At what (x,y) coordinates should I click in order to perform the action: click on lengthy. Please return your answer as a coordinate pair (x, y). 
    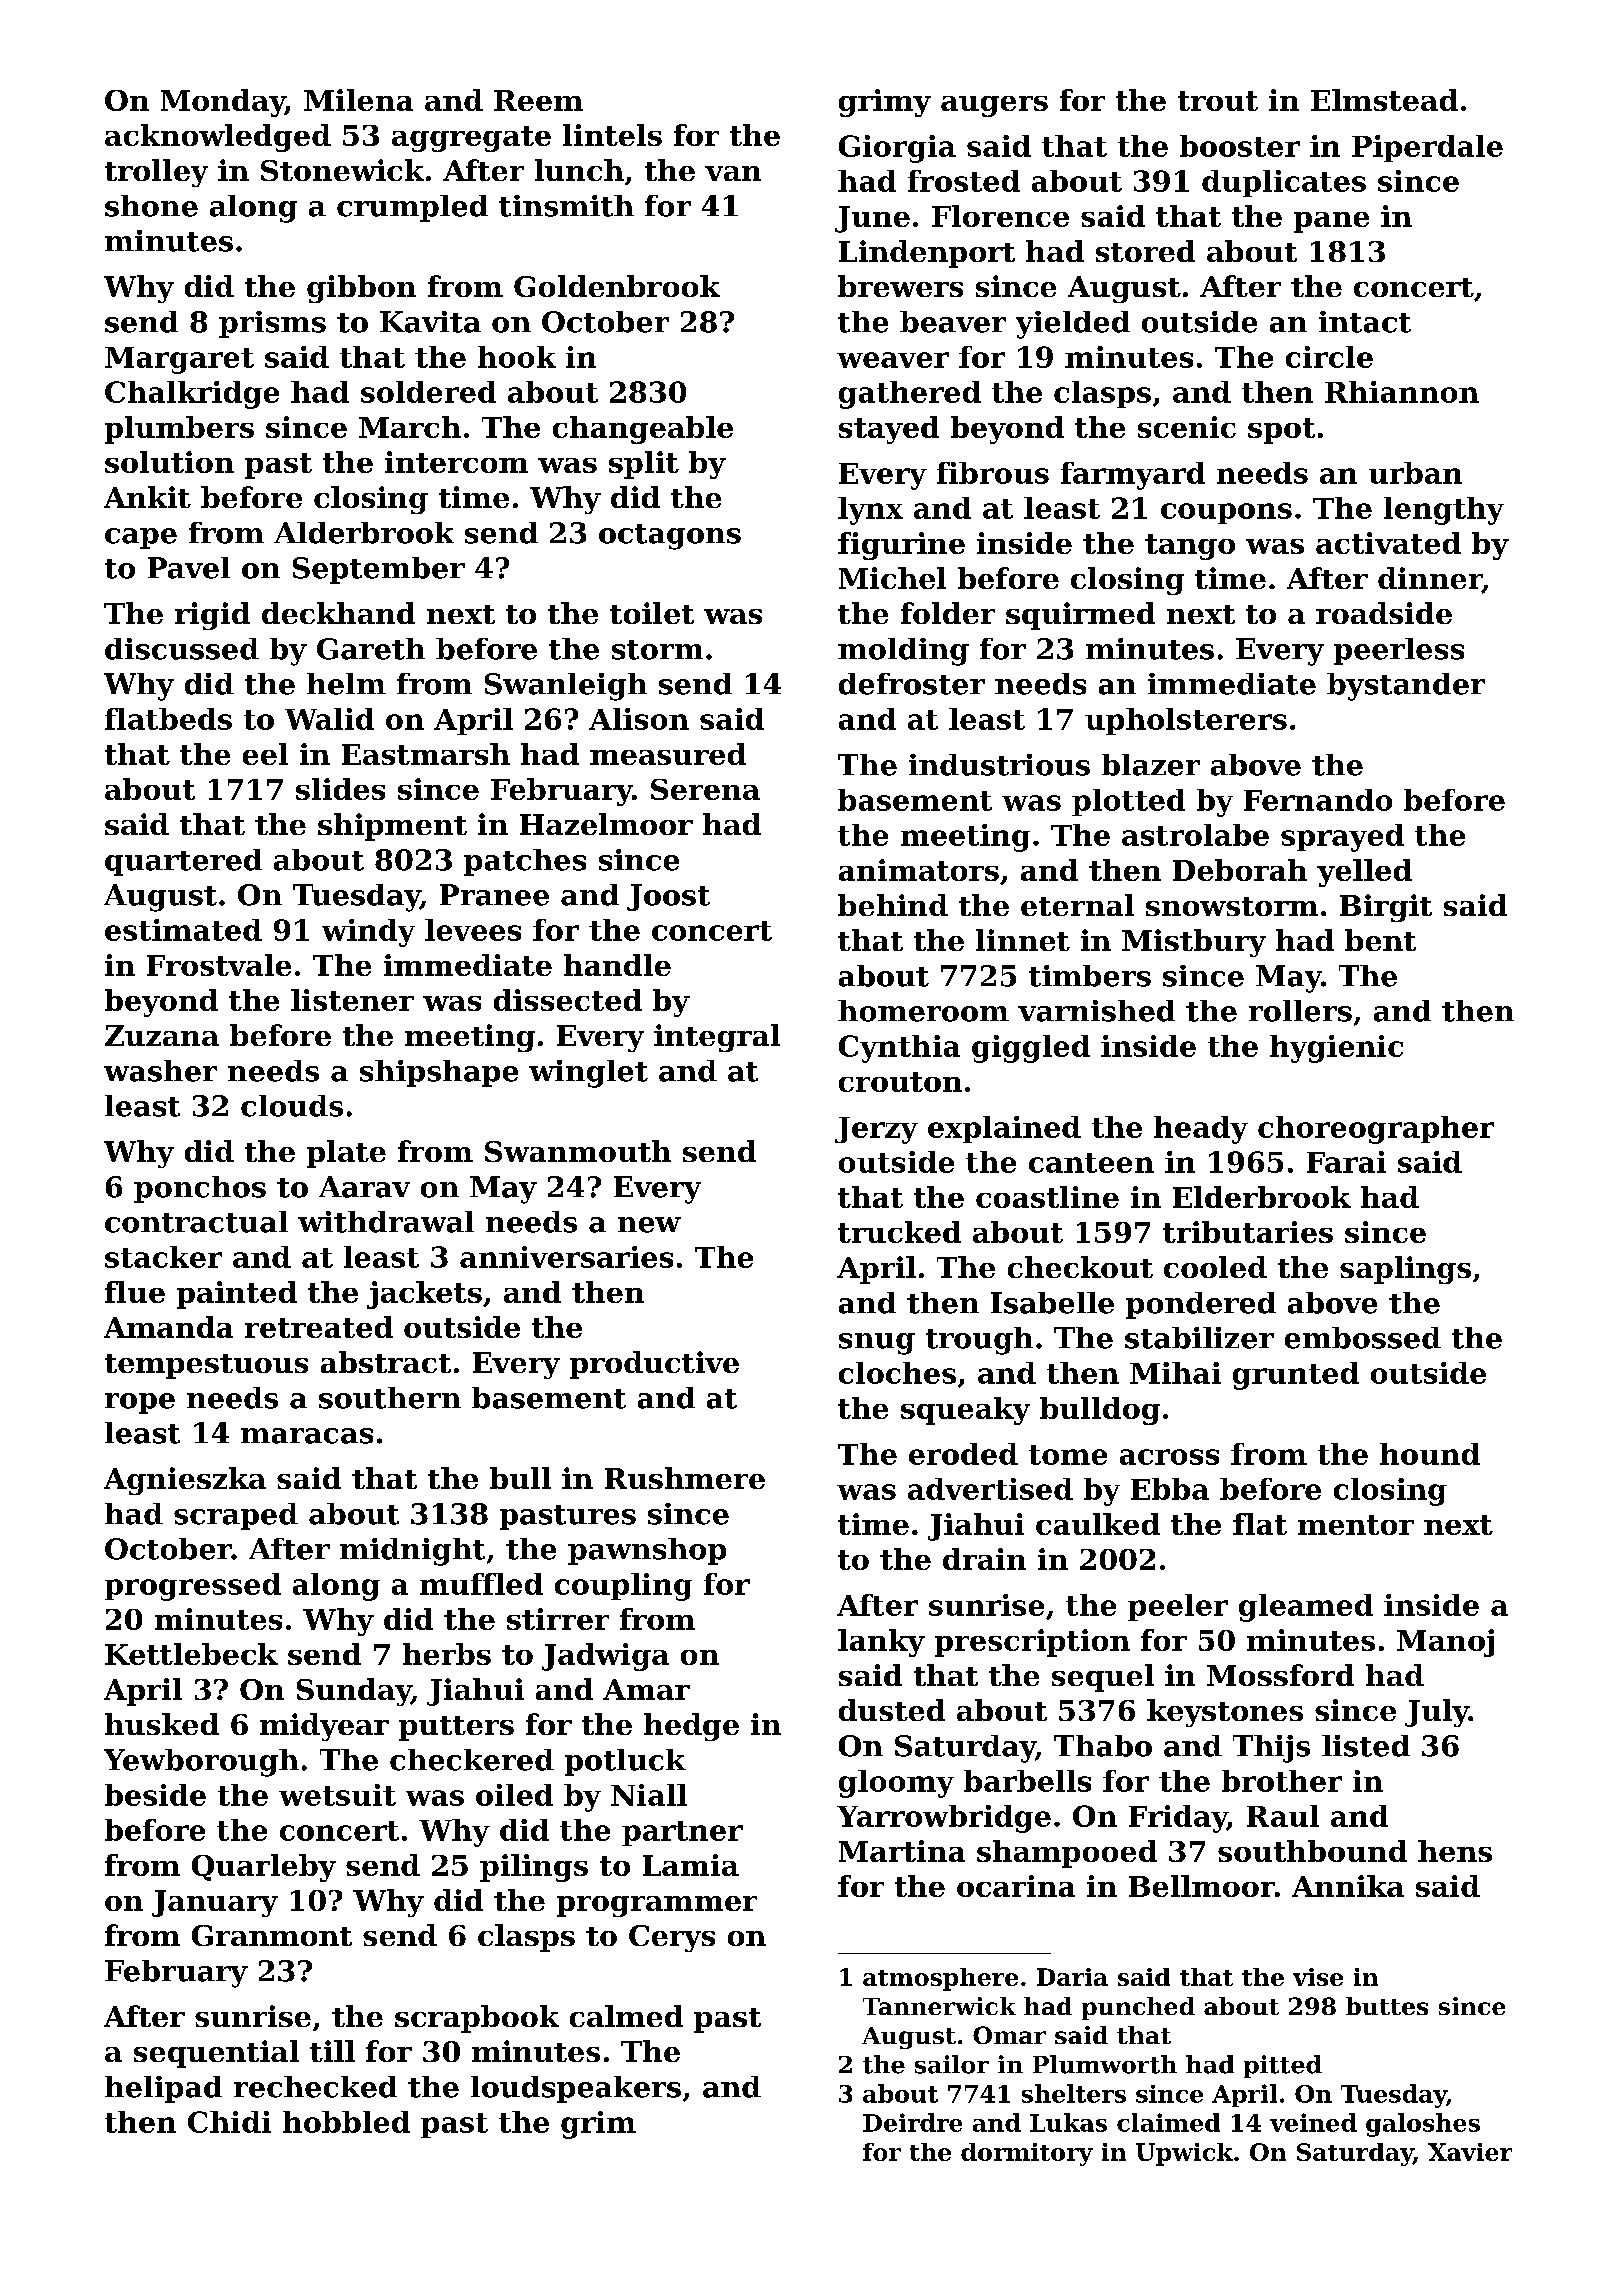
    Looking at the image, I should click on (1444, 511).
